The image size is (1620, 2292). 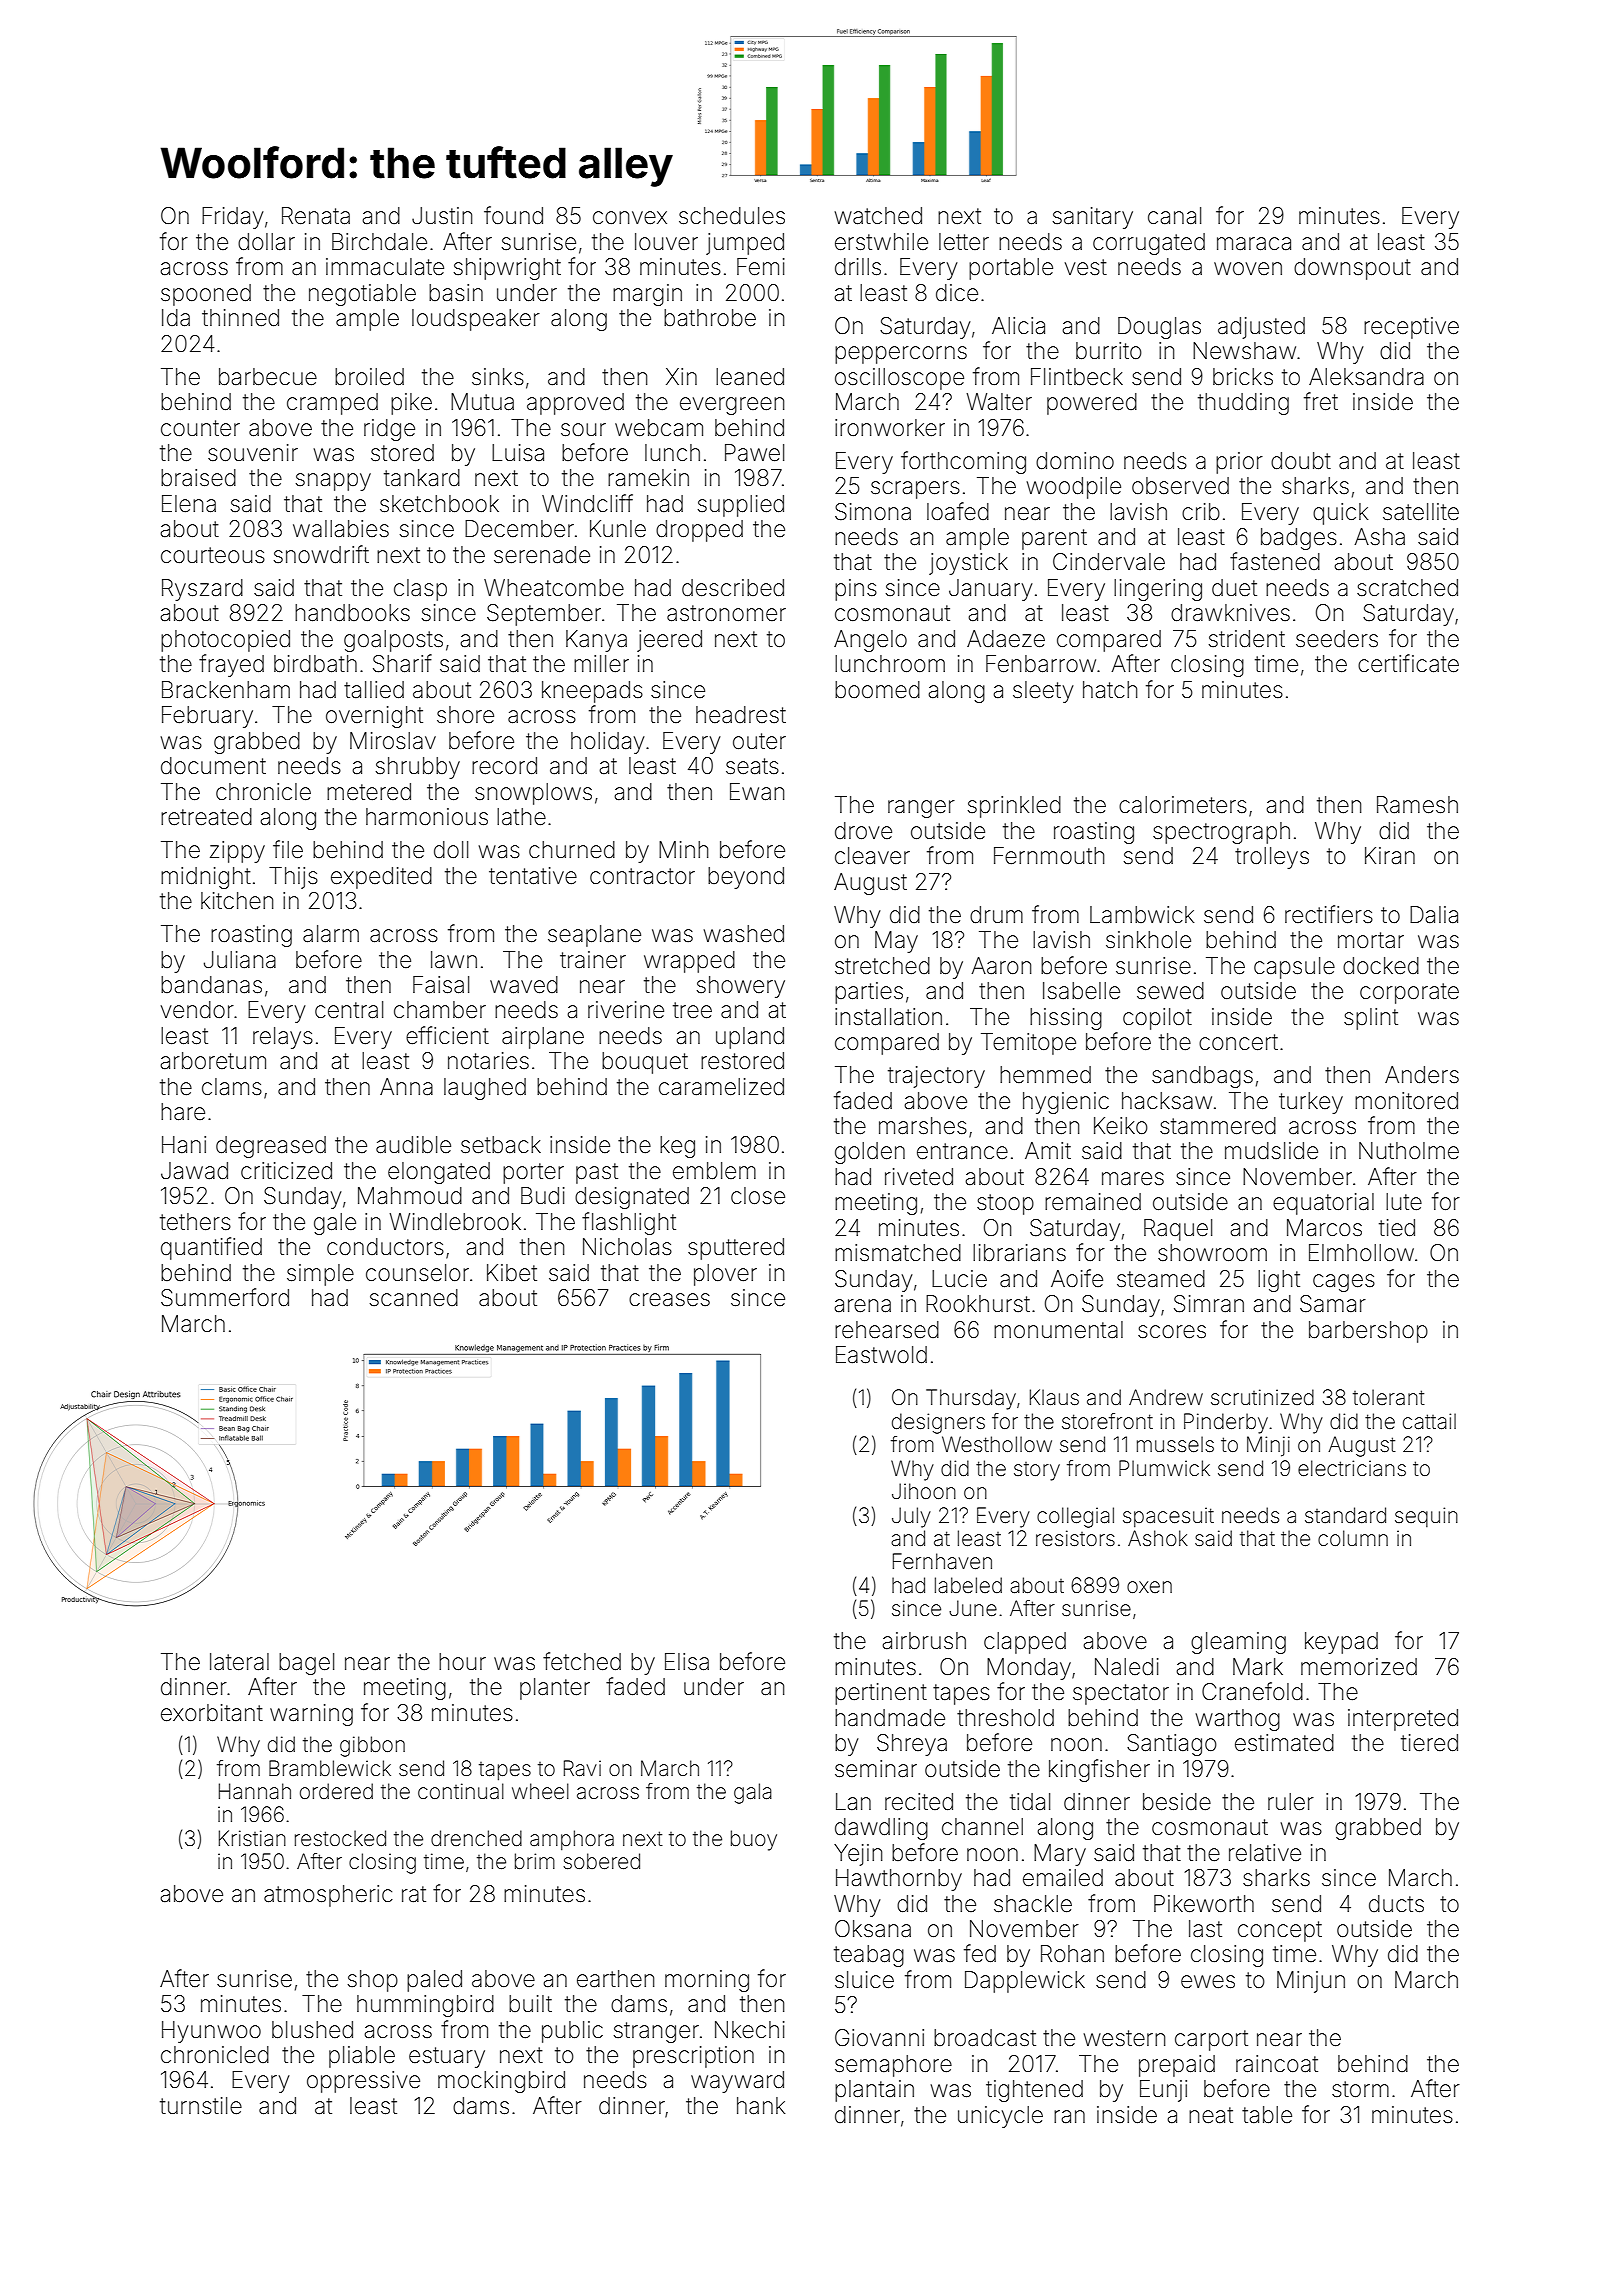 I want to click on oscilloscope, so click(x=899, y=379).
